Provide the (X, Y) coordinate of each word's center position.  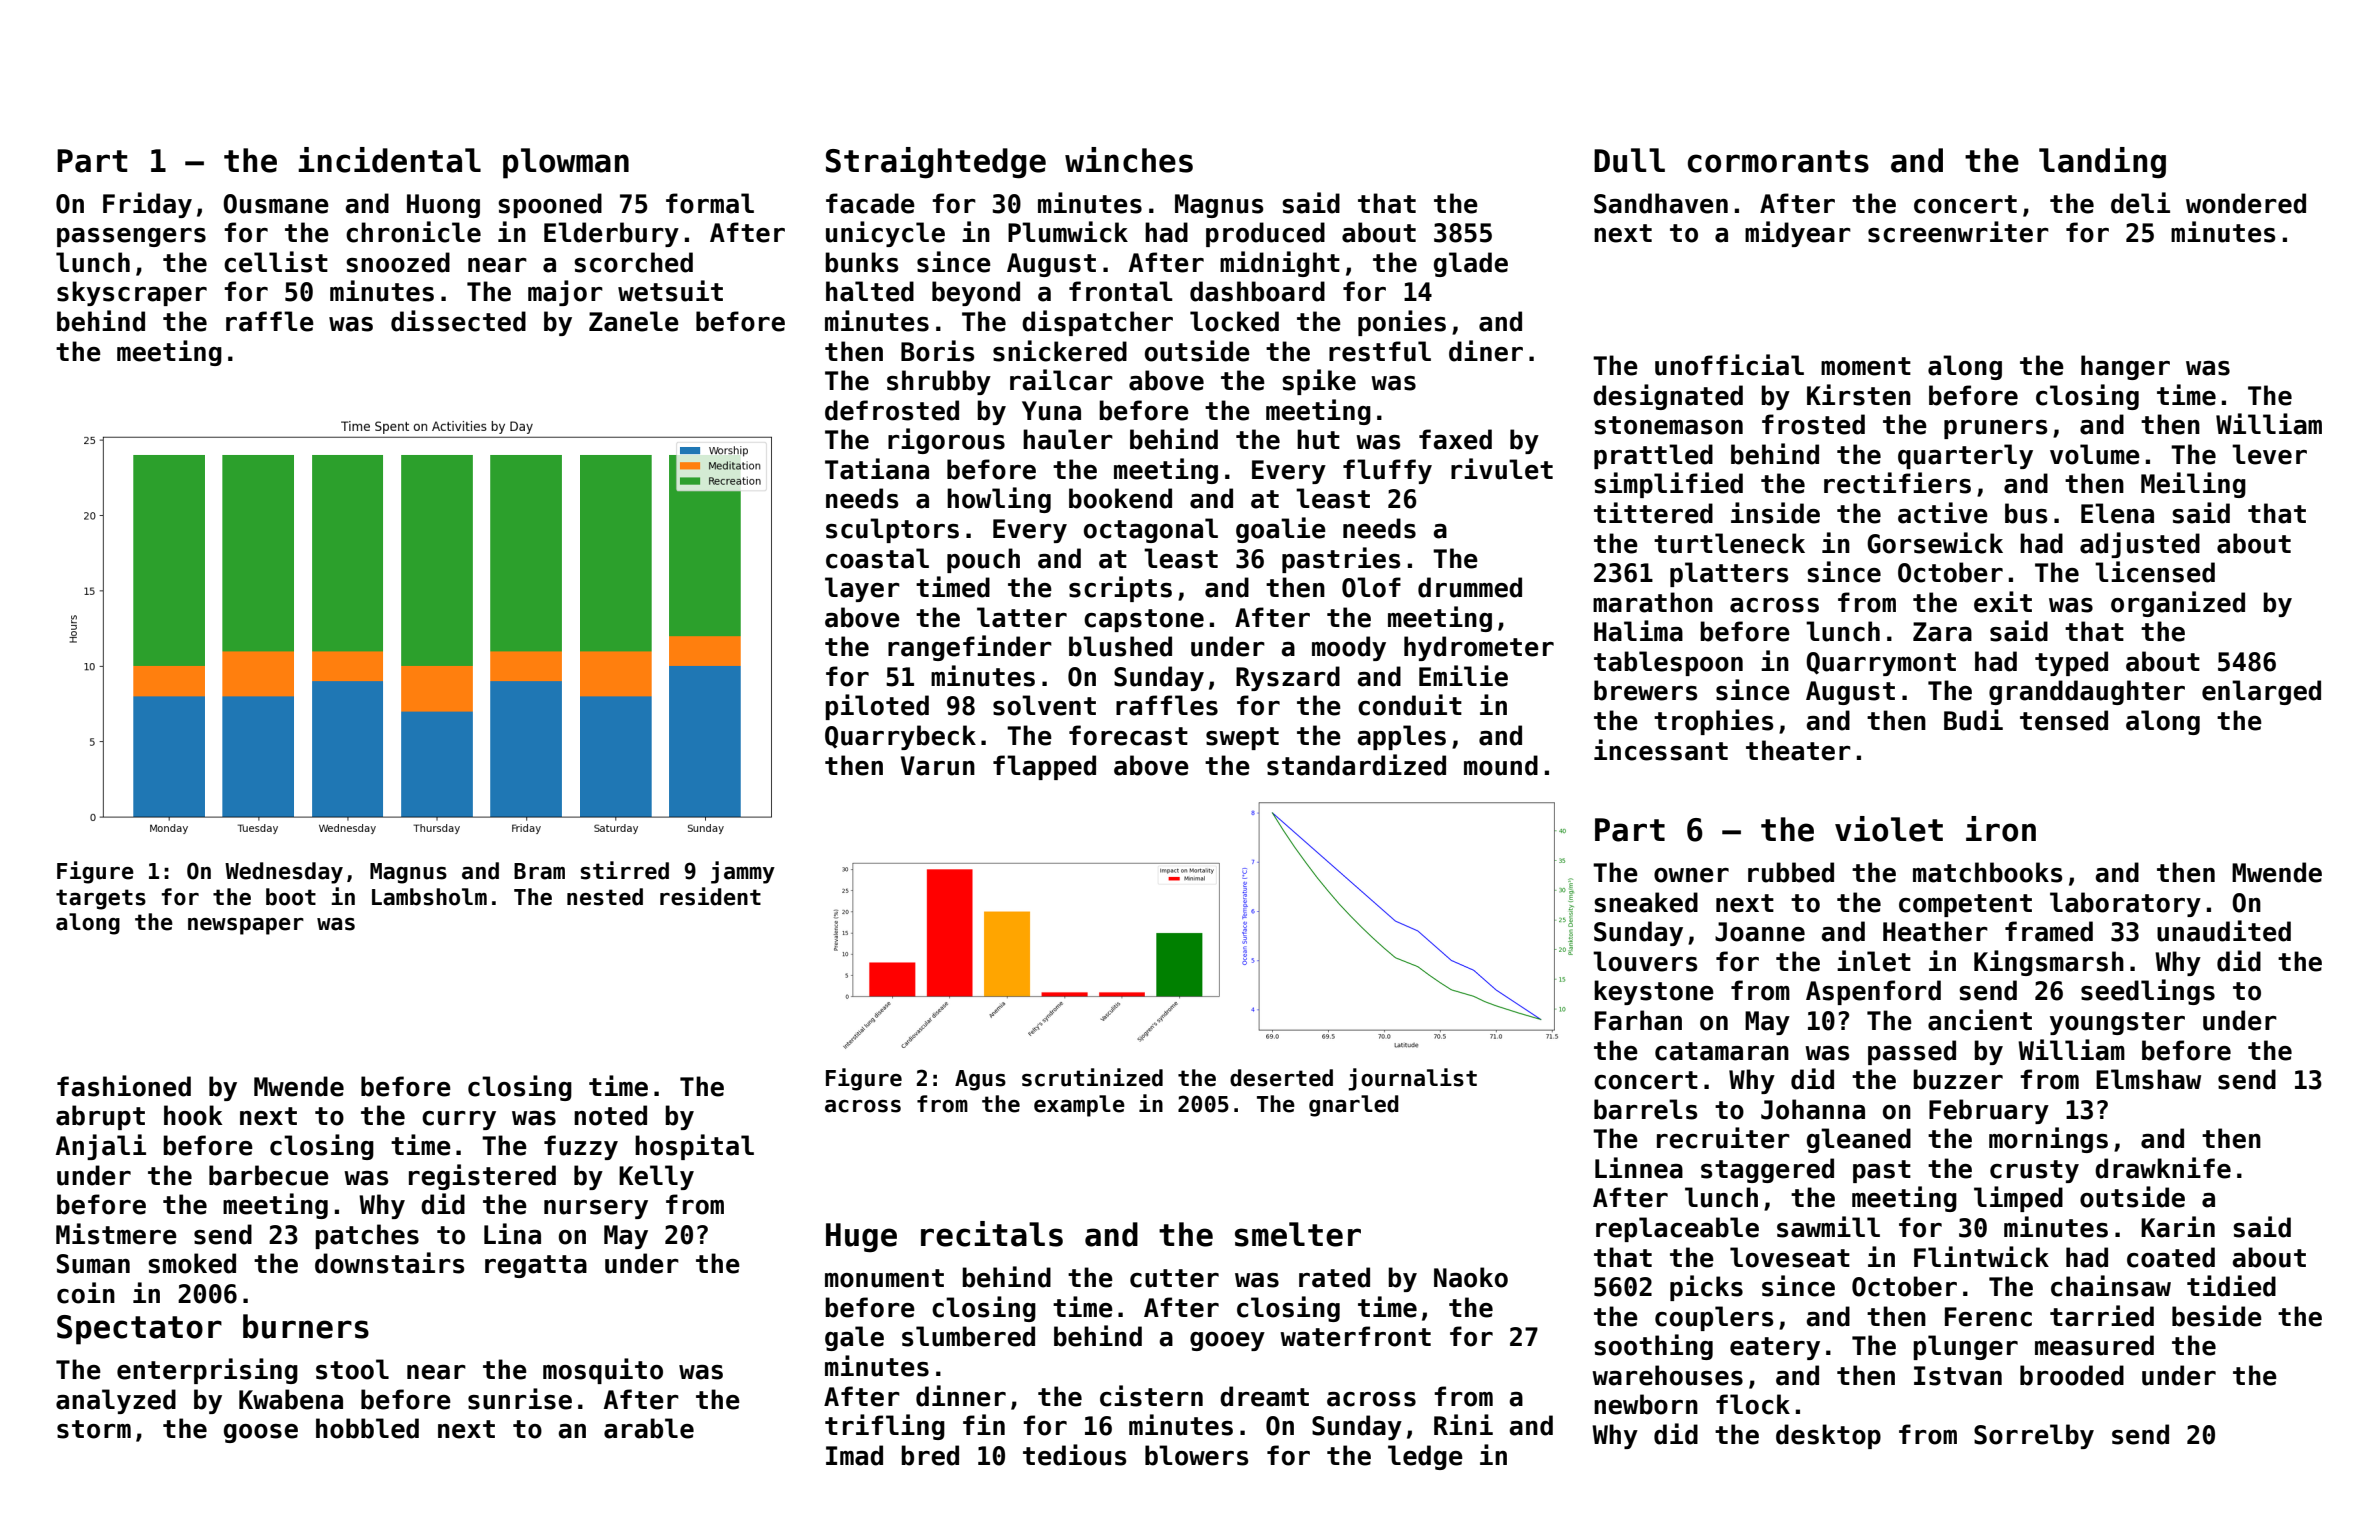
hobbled (367, 1428)
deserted (1281, 1078)
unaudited (2224, 931)
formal (710, 203)
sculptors (892, 530)
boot (291, 897)
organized (2178, 604)
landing (2102, 163)
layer (862, 589)
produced (1265, 234)
